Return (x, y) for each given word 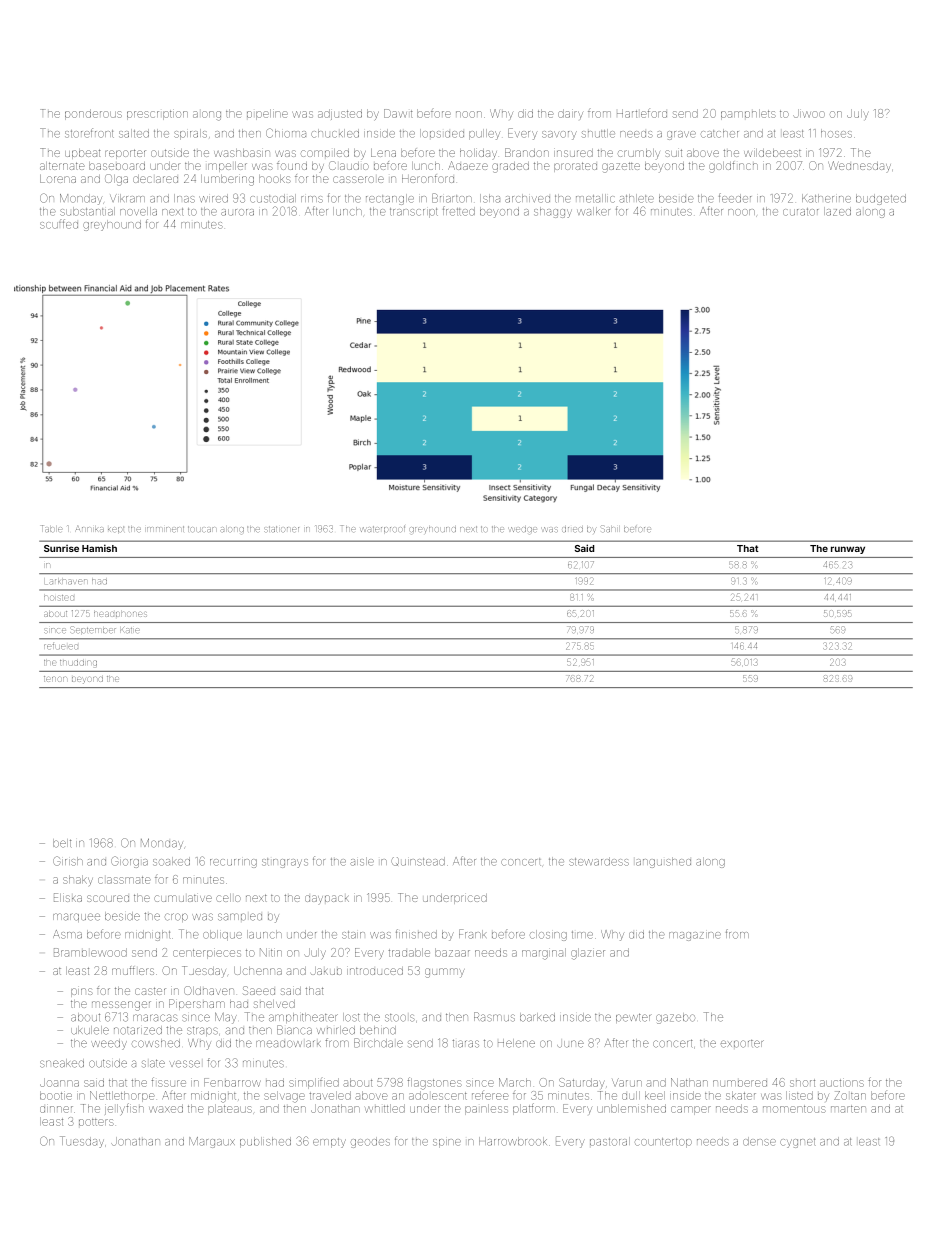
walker (593, 211)
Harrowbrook (513, 1141)
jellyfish (124, 1109)
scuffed (59, 224)
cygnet (797, 1143)
